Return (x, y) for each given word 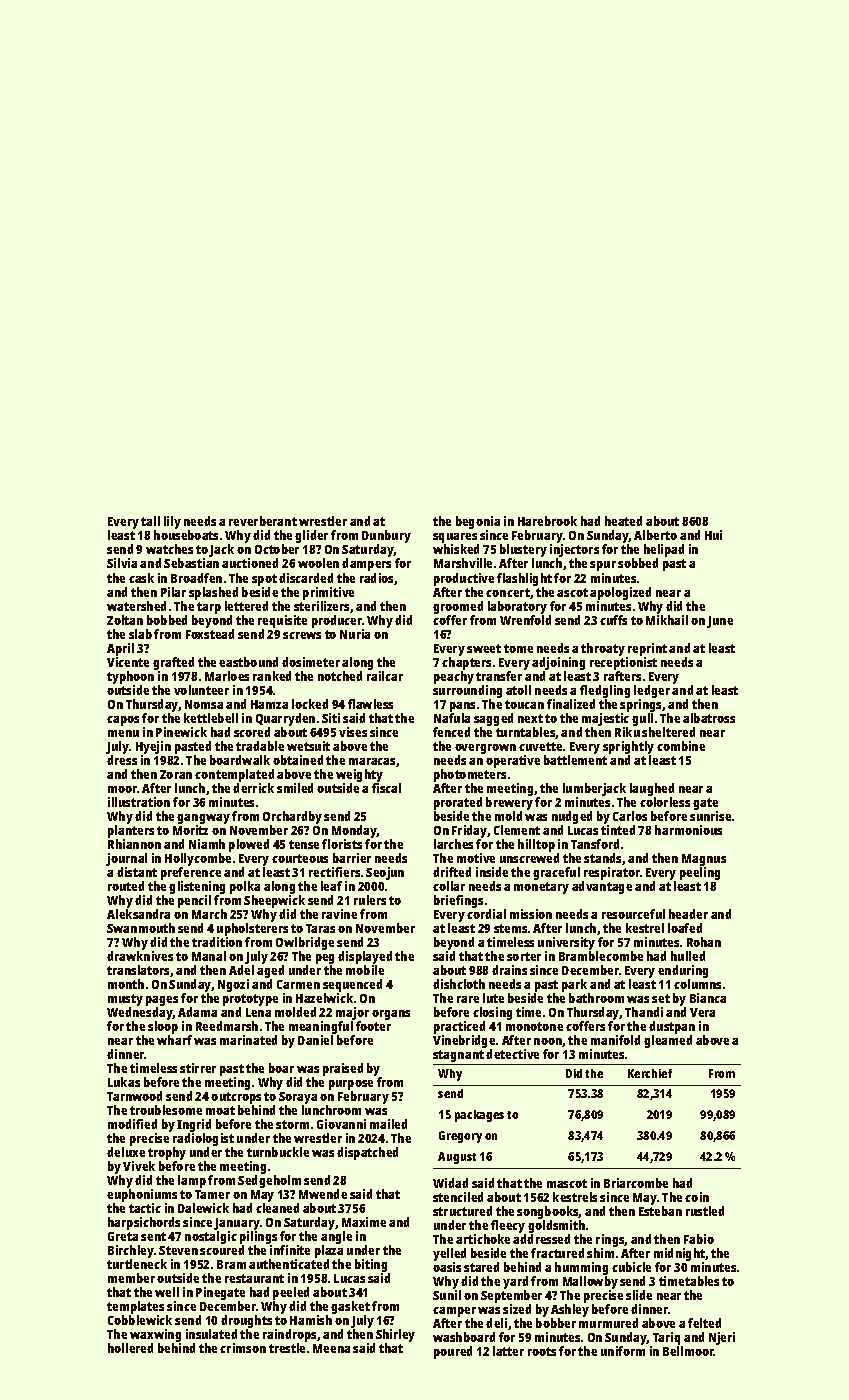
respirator (612, 873)
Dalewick (203, 1208)
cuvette (540, 746)
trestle (287, 1348)
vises (353, 732)
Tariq (666, 1338)
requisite (282, 621)
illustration (139, 802)
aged (270, 971)
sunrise (710, 816)
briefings (458, 901)
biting (371, 1265)
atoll (518, 690)
